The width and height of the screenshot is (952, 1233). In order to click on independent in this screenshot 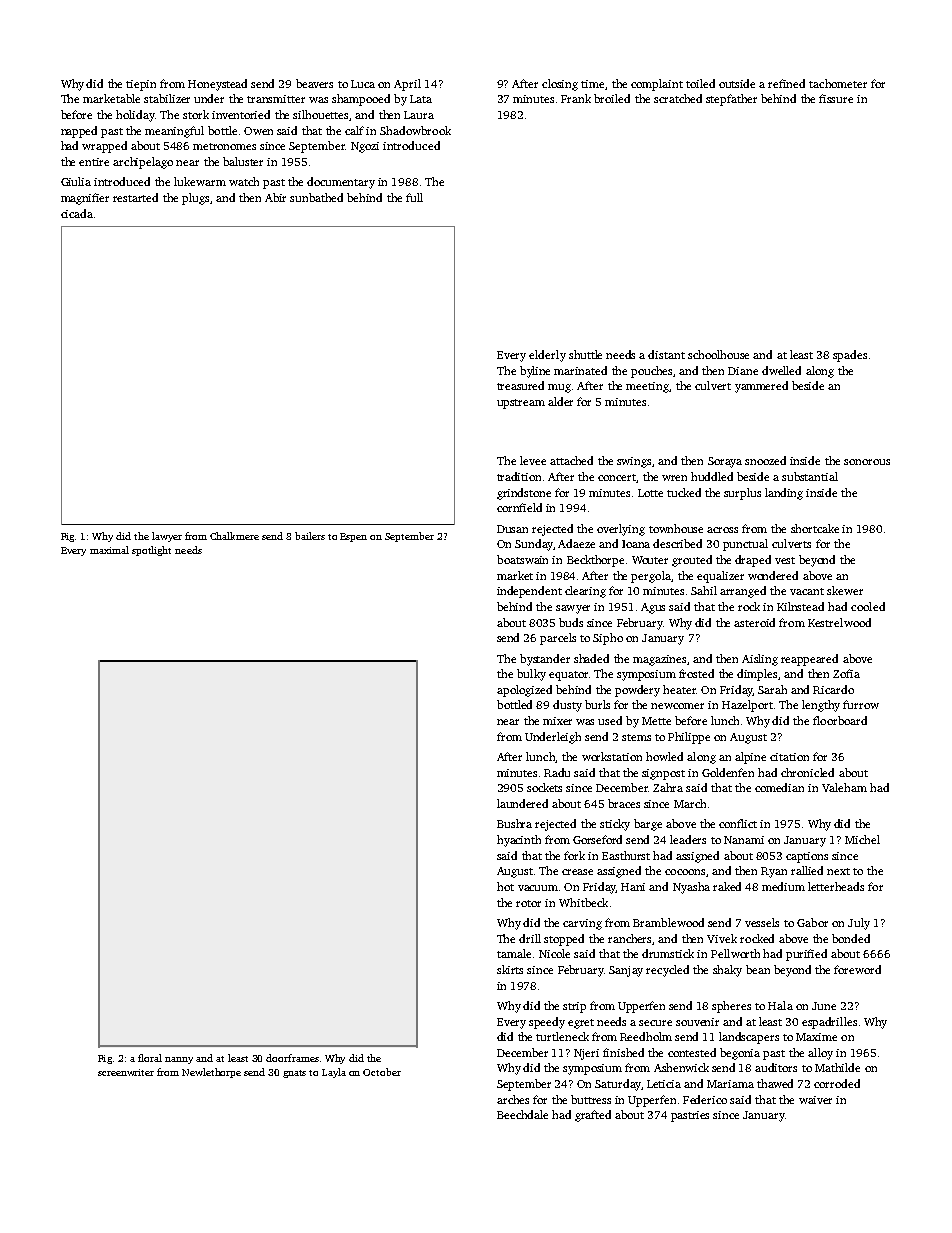, I will do `click(529, 592)`.
